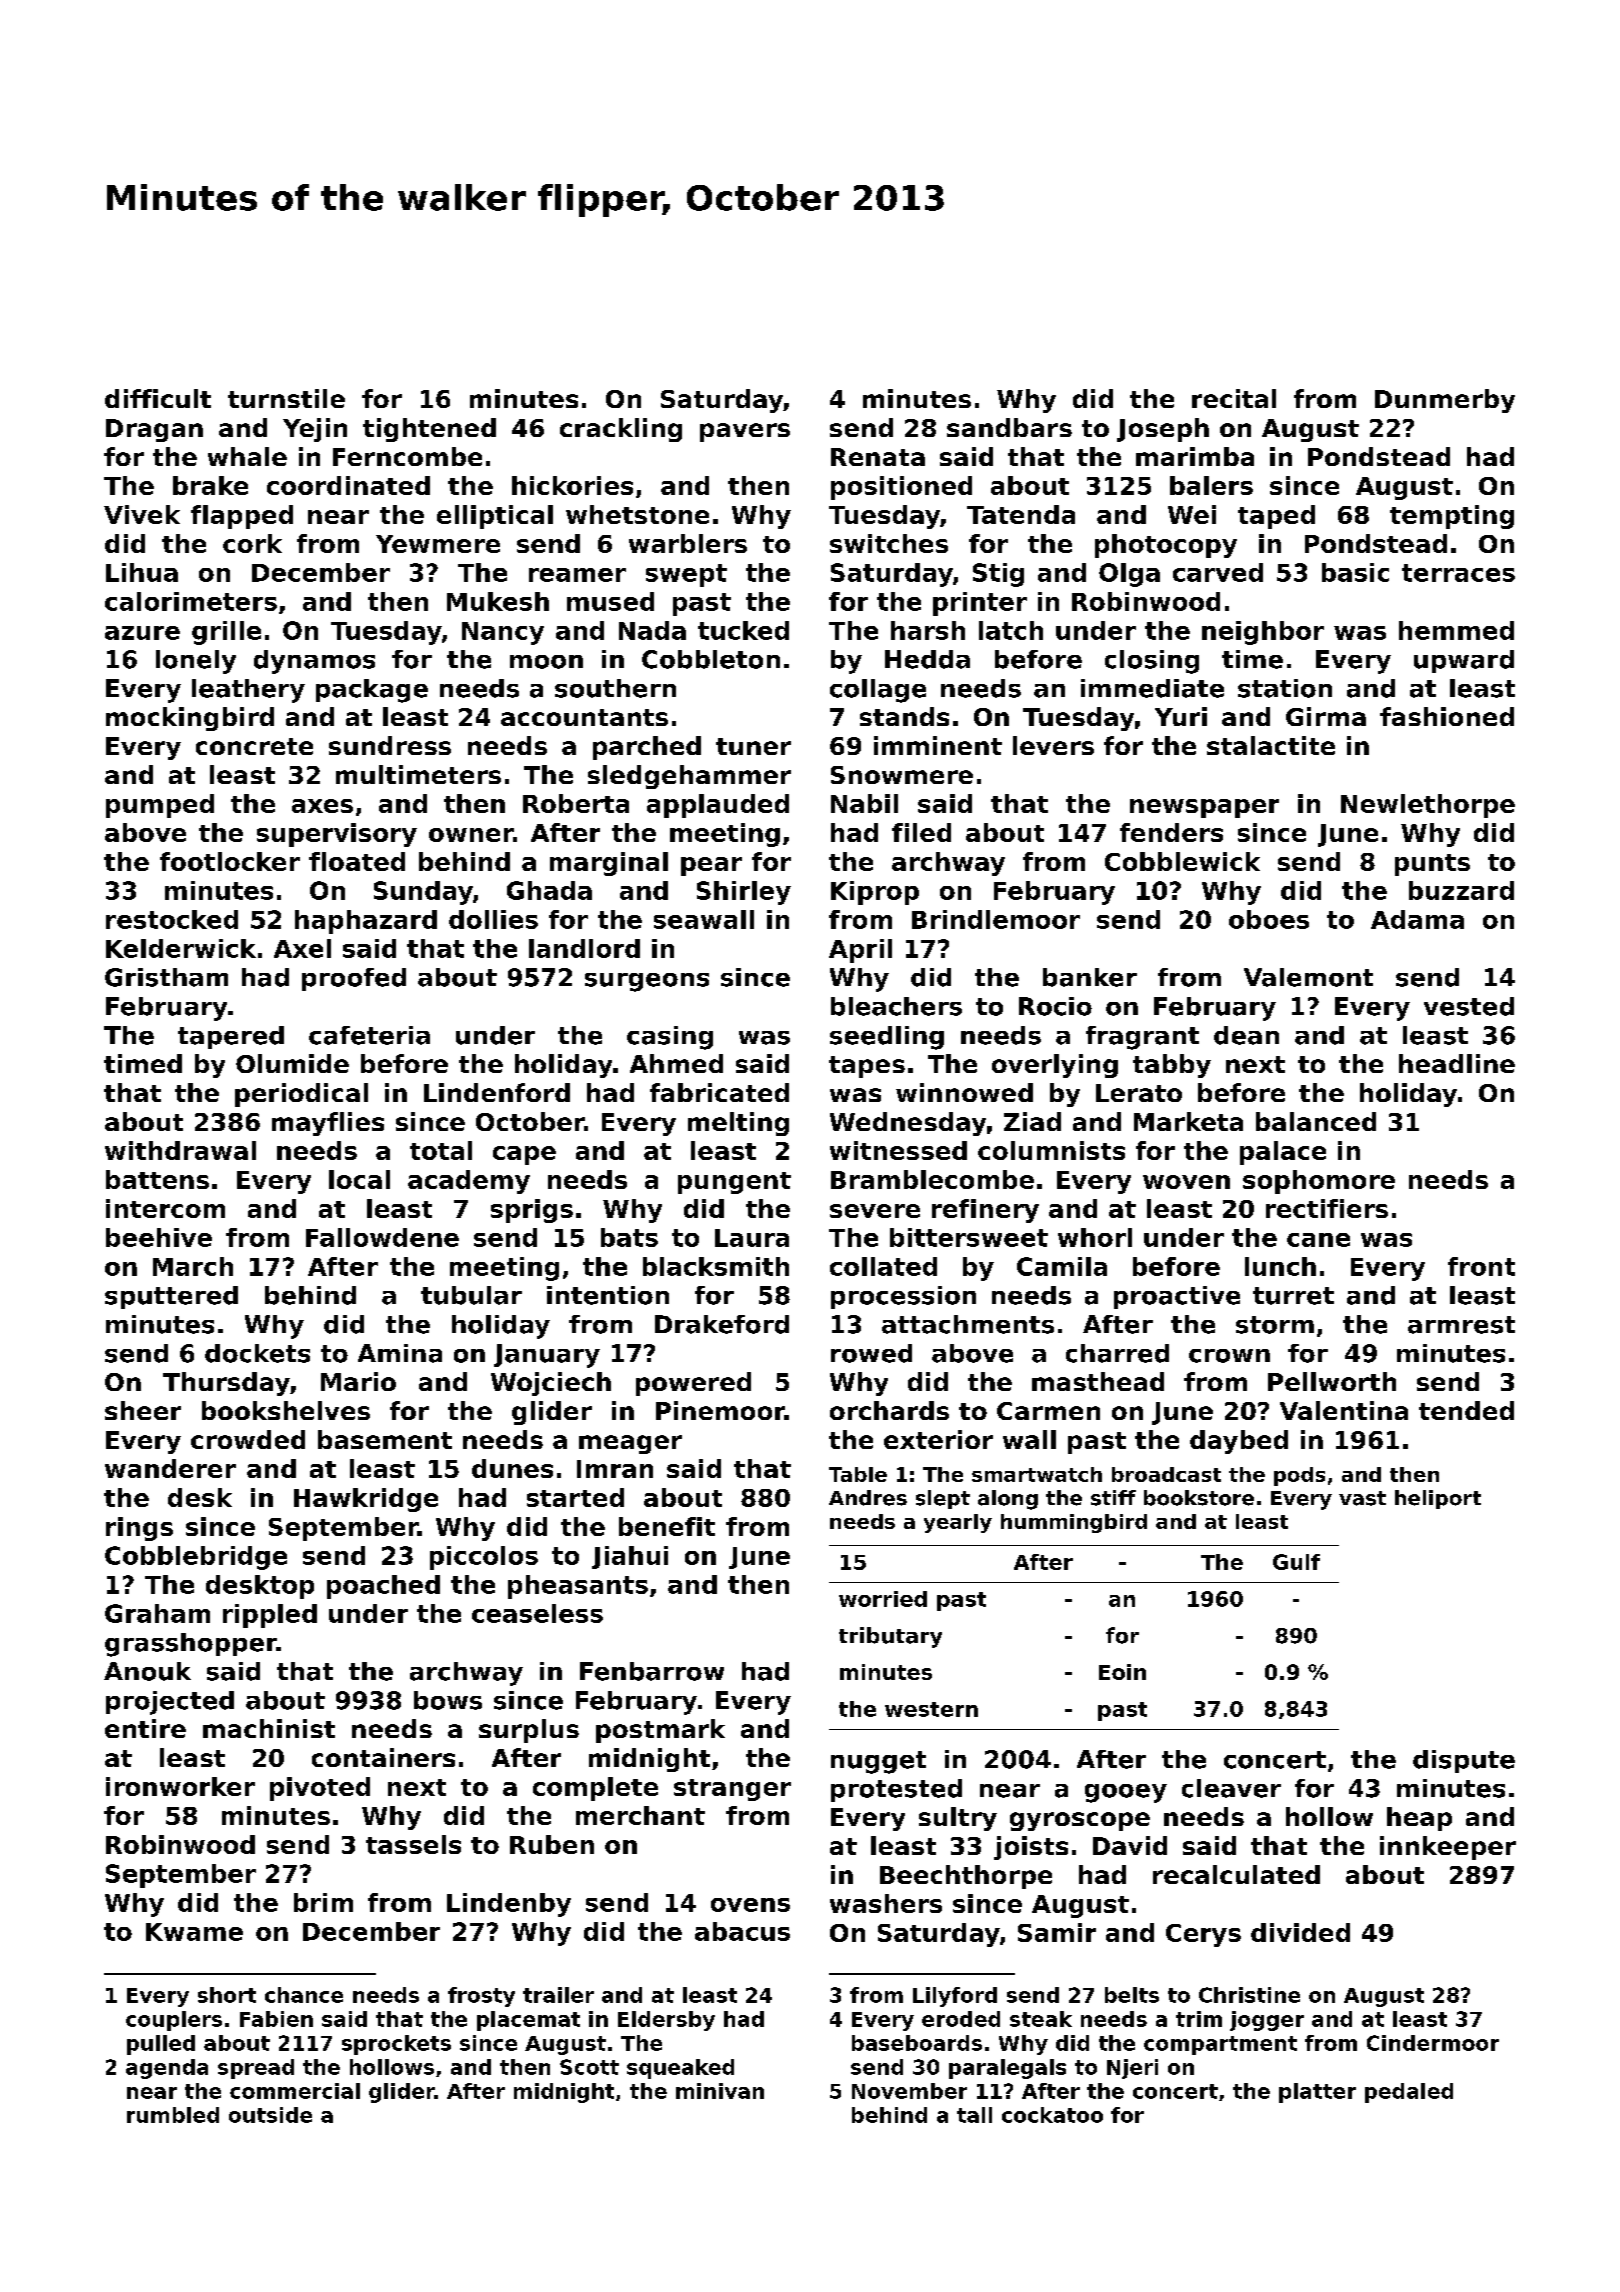  What do you see at coordinates (1317, 2093) in the screenshot?
I see `platter` at bounding box center [1317, 2093].
